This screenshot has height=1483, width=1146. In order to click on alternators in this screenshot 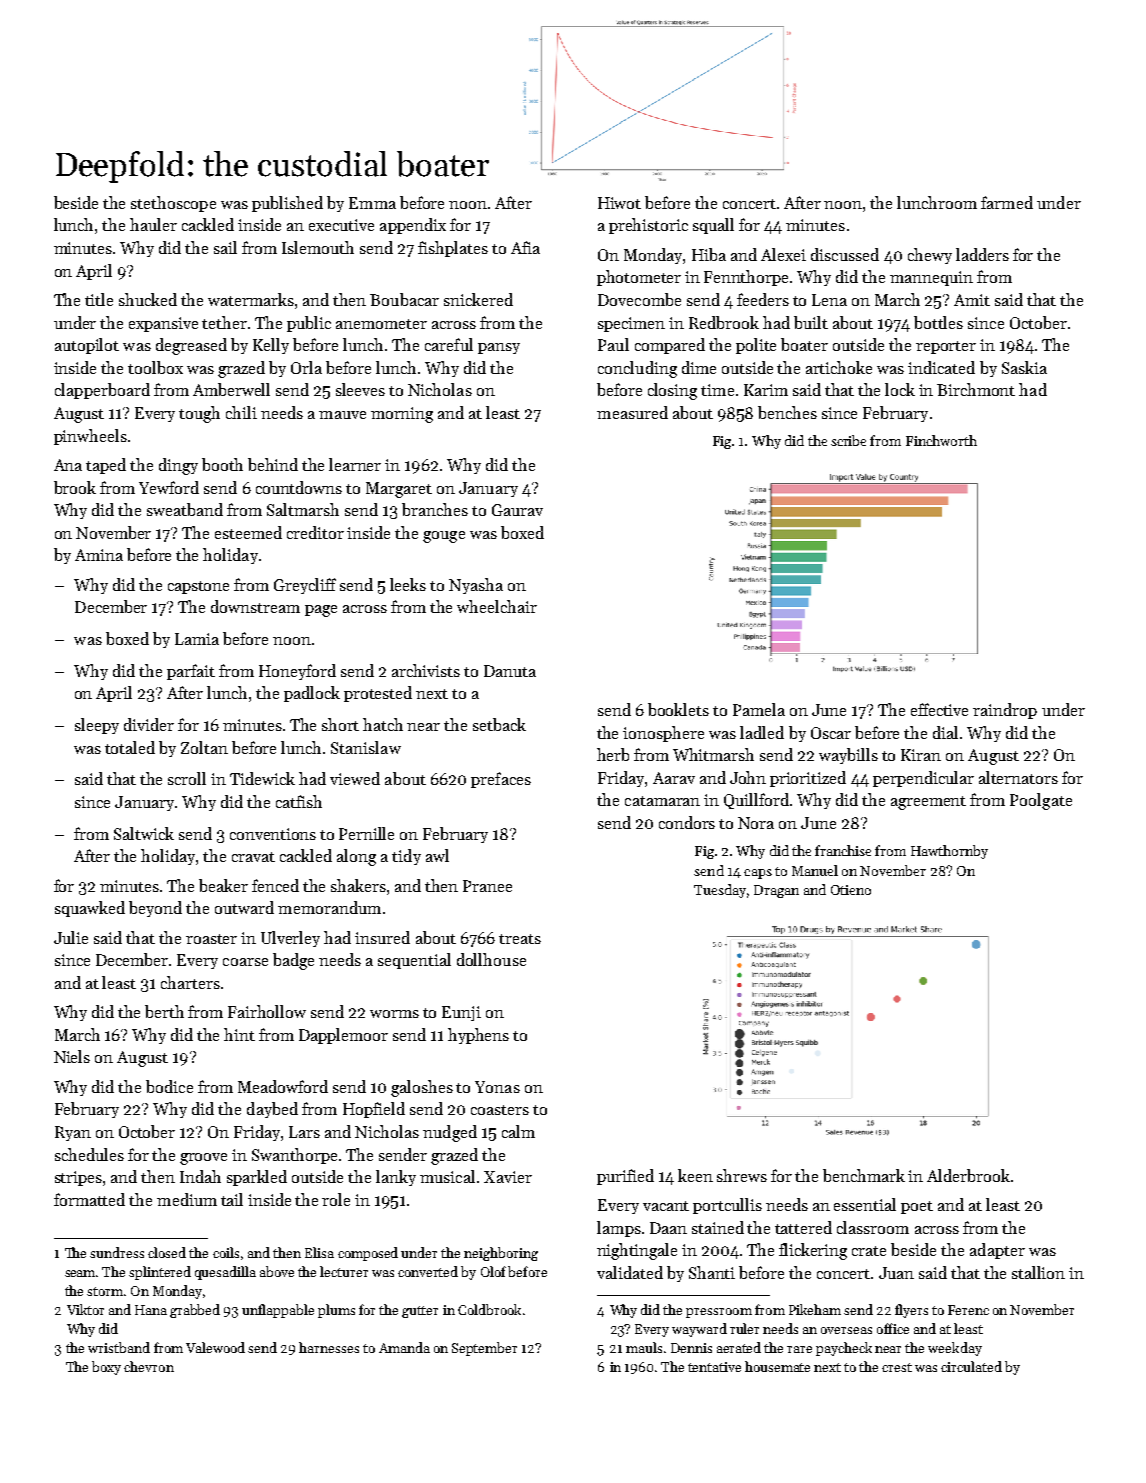, I will do `click(1018, 777)`.
